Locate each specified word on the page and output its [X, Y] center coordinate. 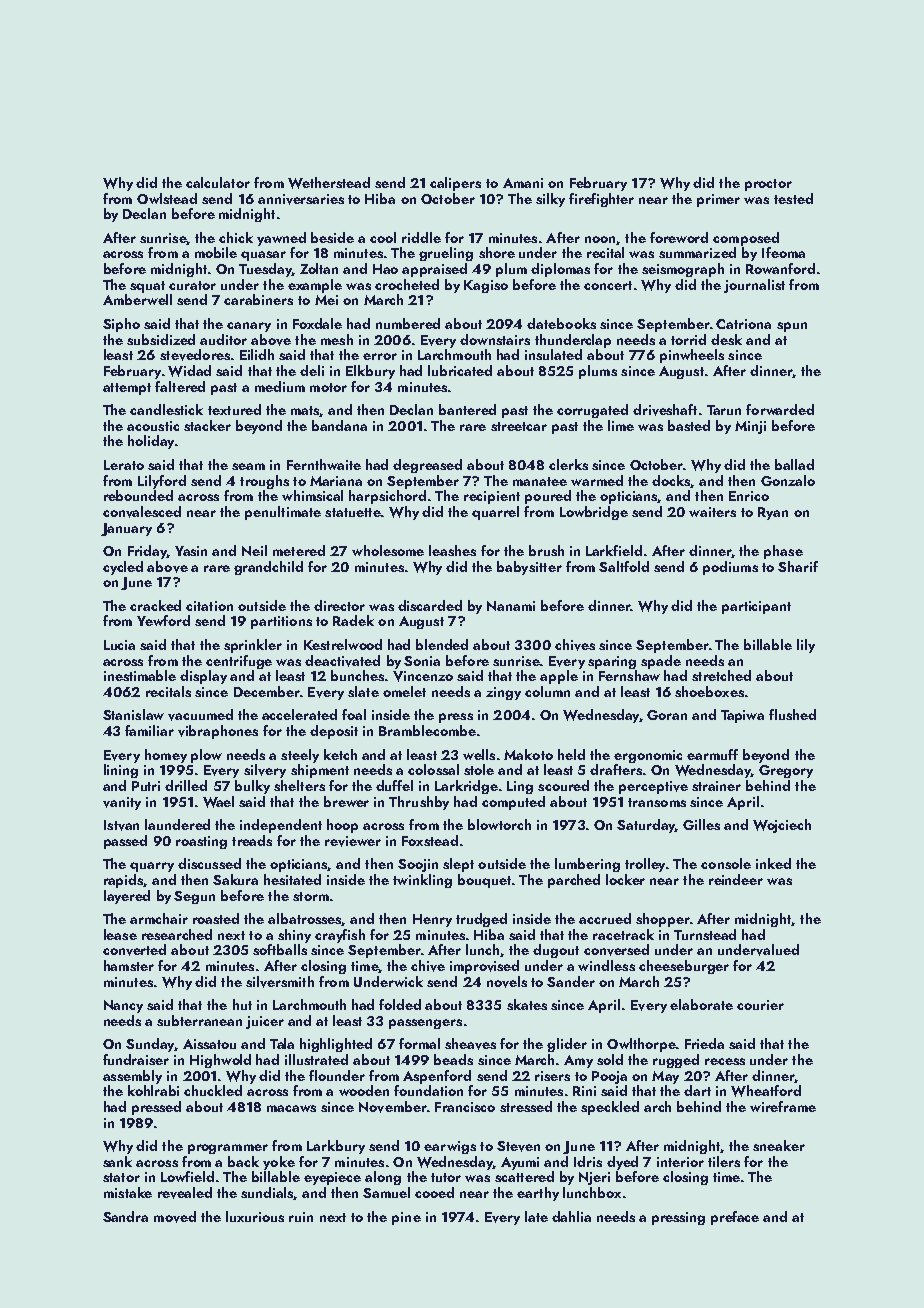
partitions [281, 622]
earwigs [450, 1147]
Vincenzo [423, 676]
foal [354, 714]
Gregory [786, 771]
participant [756, 607]
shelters [299, 785]
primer [718, 200]
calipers [455, 184]
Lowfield [187, 1176]
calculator [218, 182]
